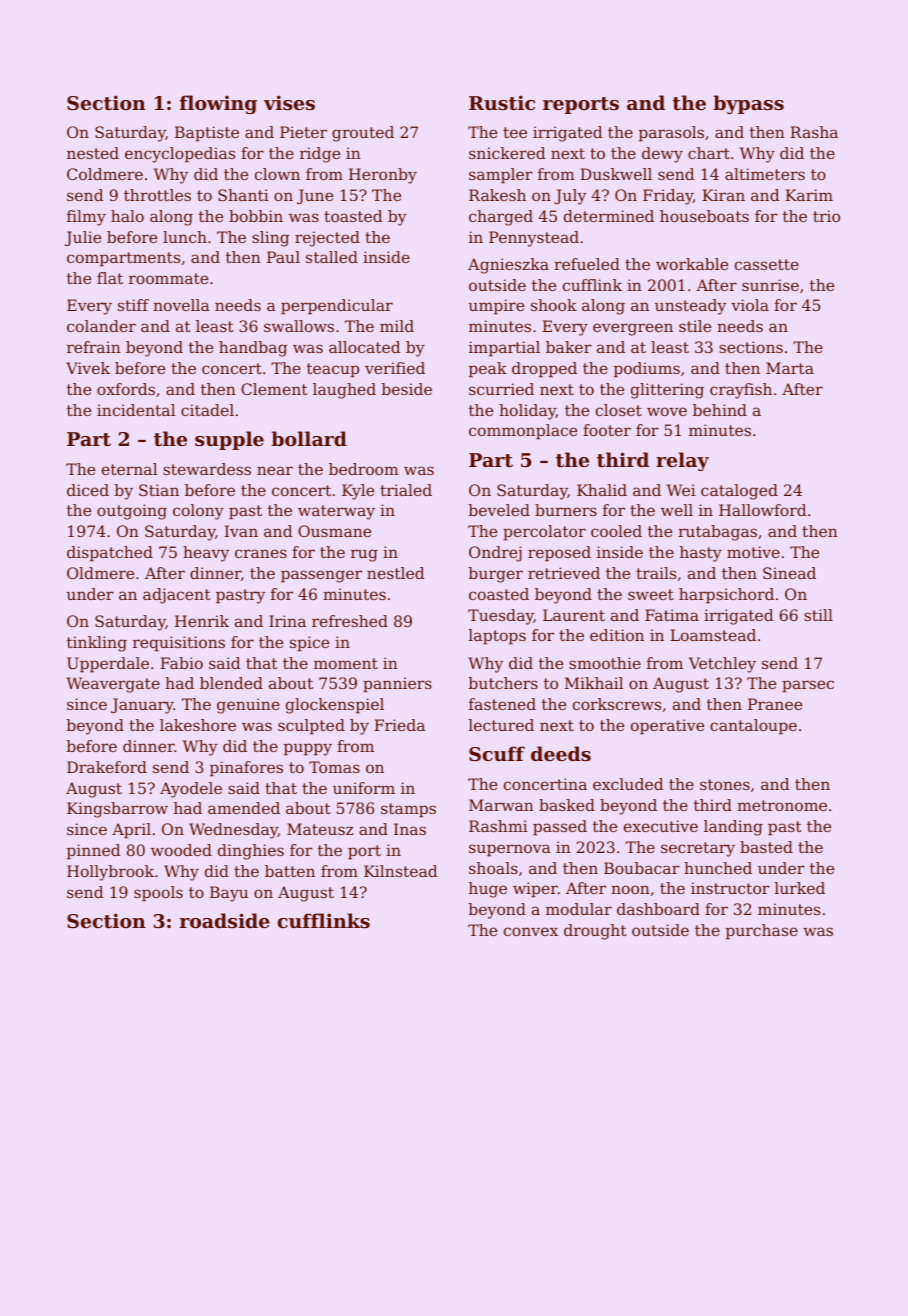 The width and height of the screenshot is (908, 1316). Describe the element at coordinates (93, 153) in the screenshot. I see `nested` at that location.
